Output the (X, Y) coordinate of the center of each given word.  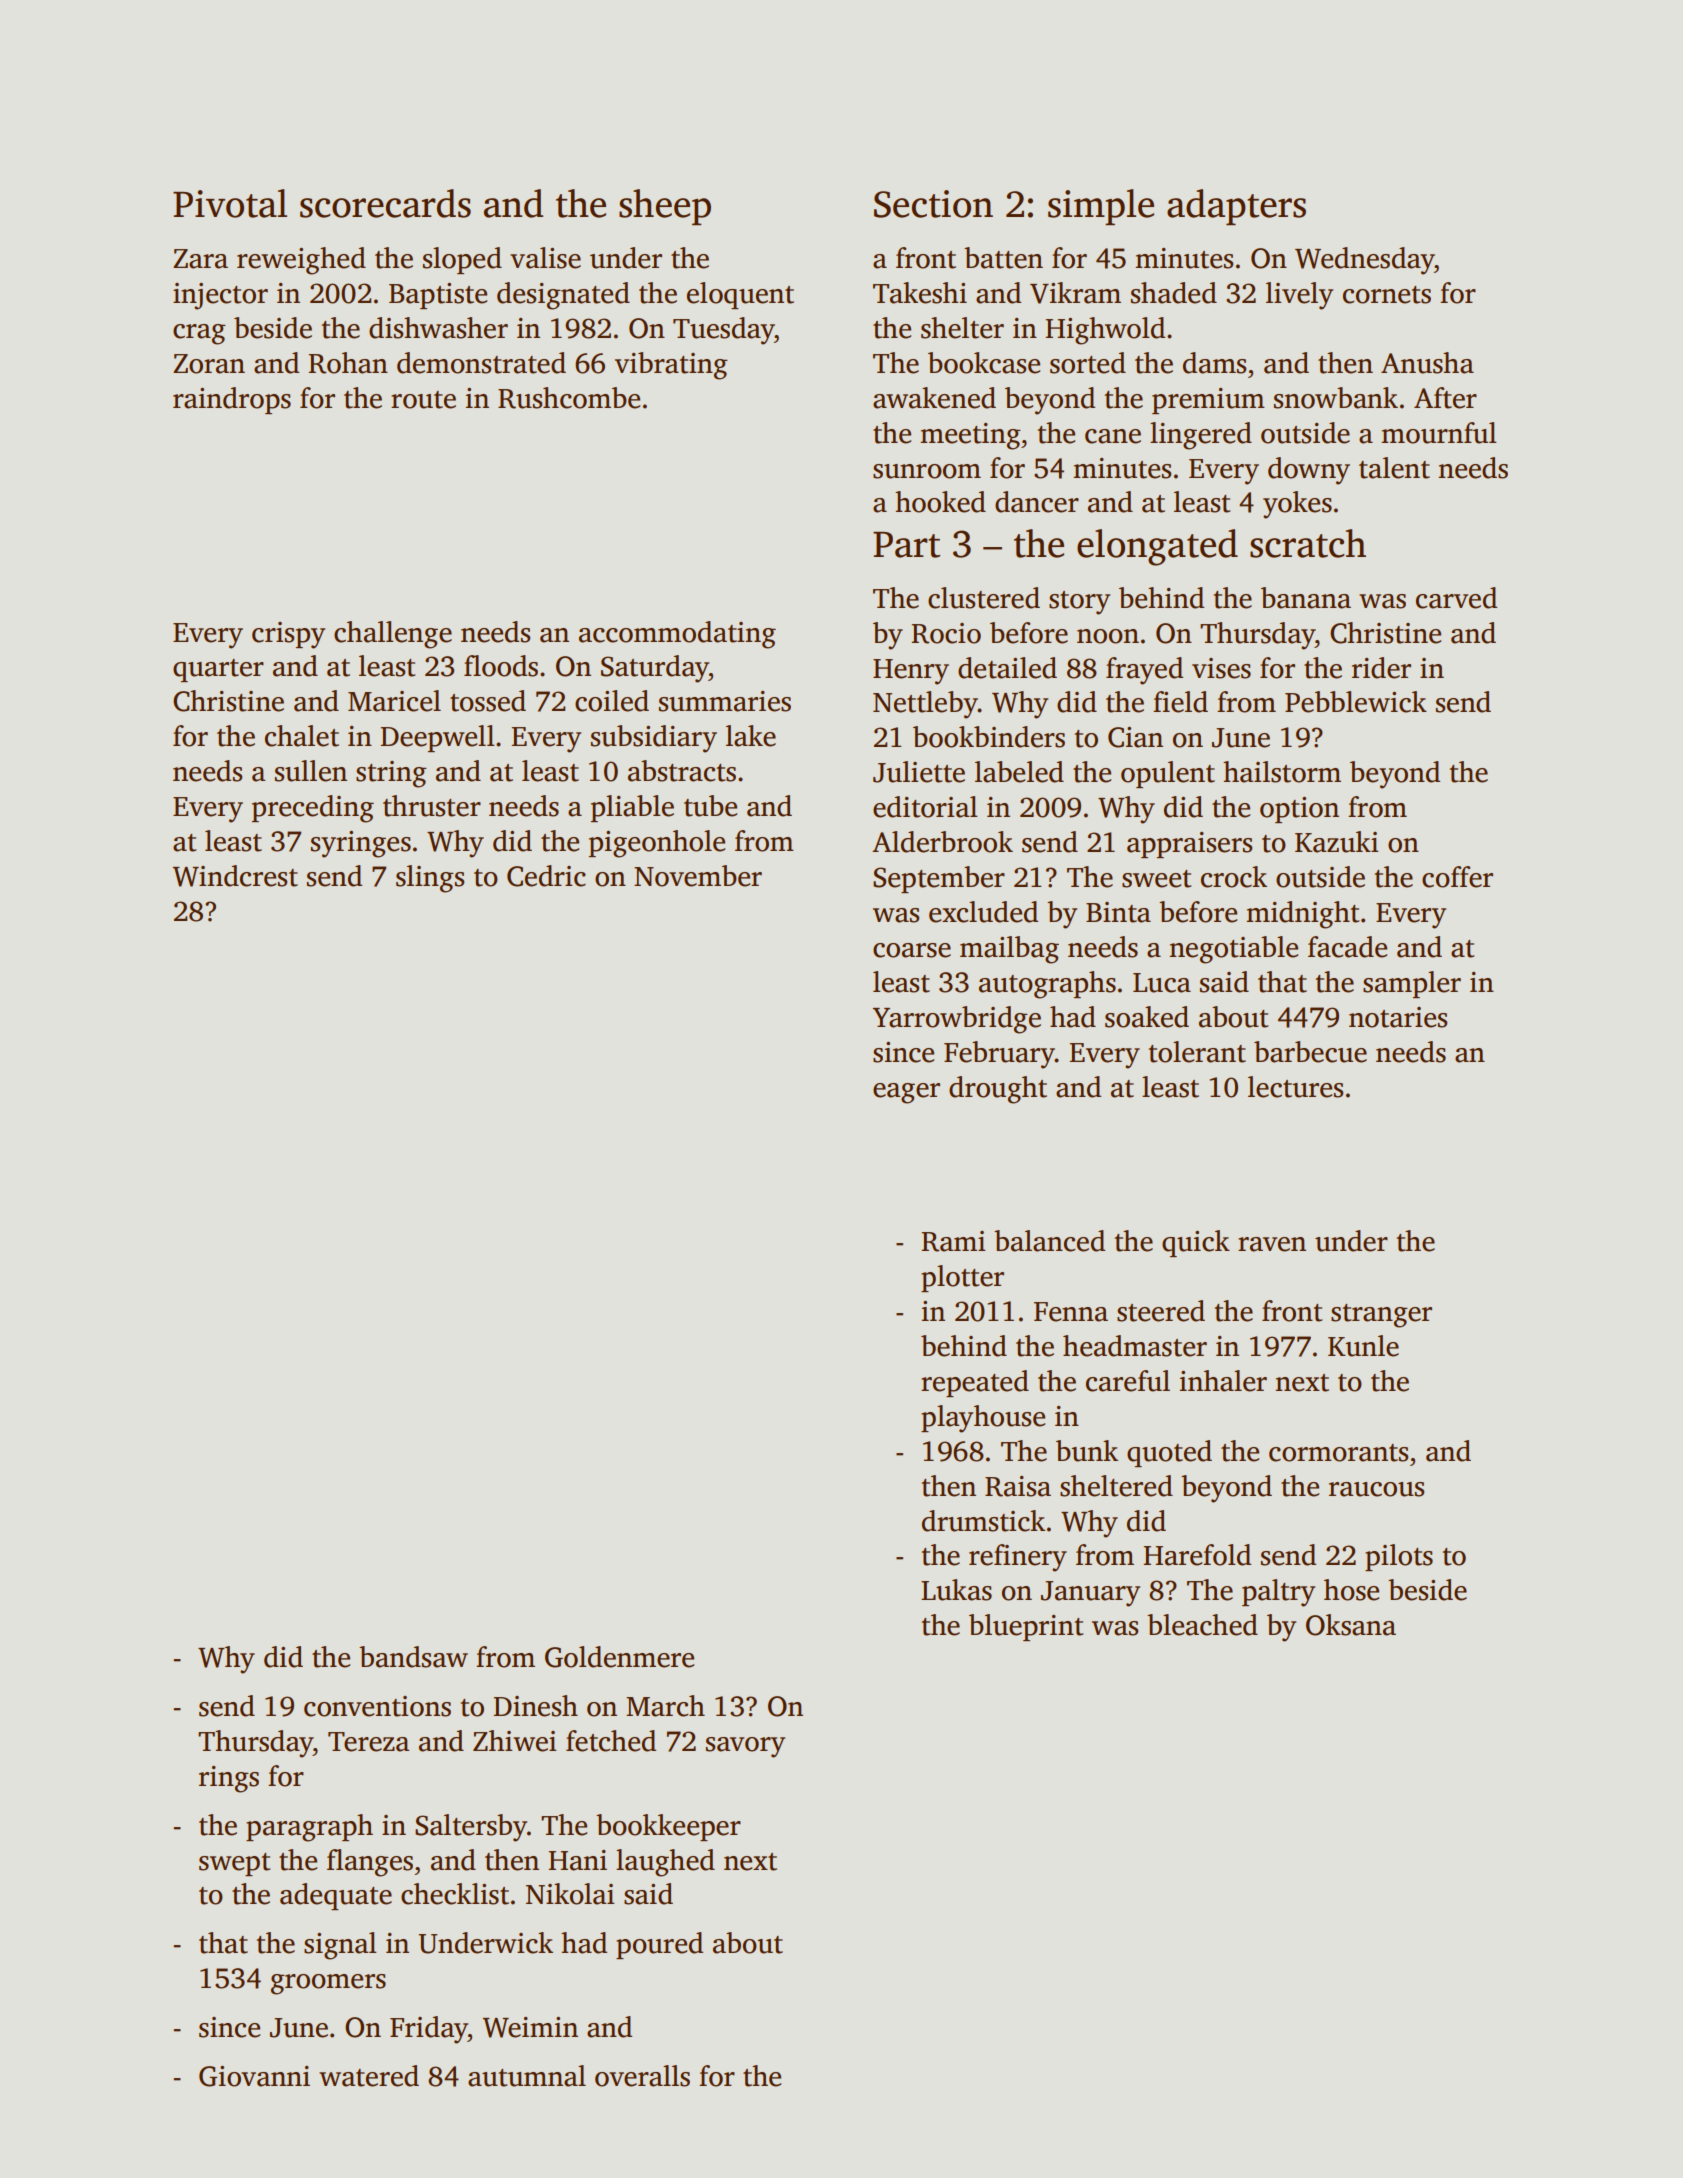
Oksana (1351, 1625)
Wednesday (1365, 261)
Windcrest (235, 876)
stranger (1381, 1316)
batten (1003, 258)
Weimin (530, 2027)
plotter (962, 1278)
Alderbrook (942, 842)
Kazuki (1336, 842)
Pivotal (230, 203)
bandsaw (413, 1657)
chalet (302, 736)
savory (745, 1747)
